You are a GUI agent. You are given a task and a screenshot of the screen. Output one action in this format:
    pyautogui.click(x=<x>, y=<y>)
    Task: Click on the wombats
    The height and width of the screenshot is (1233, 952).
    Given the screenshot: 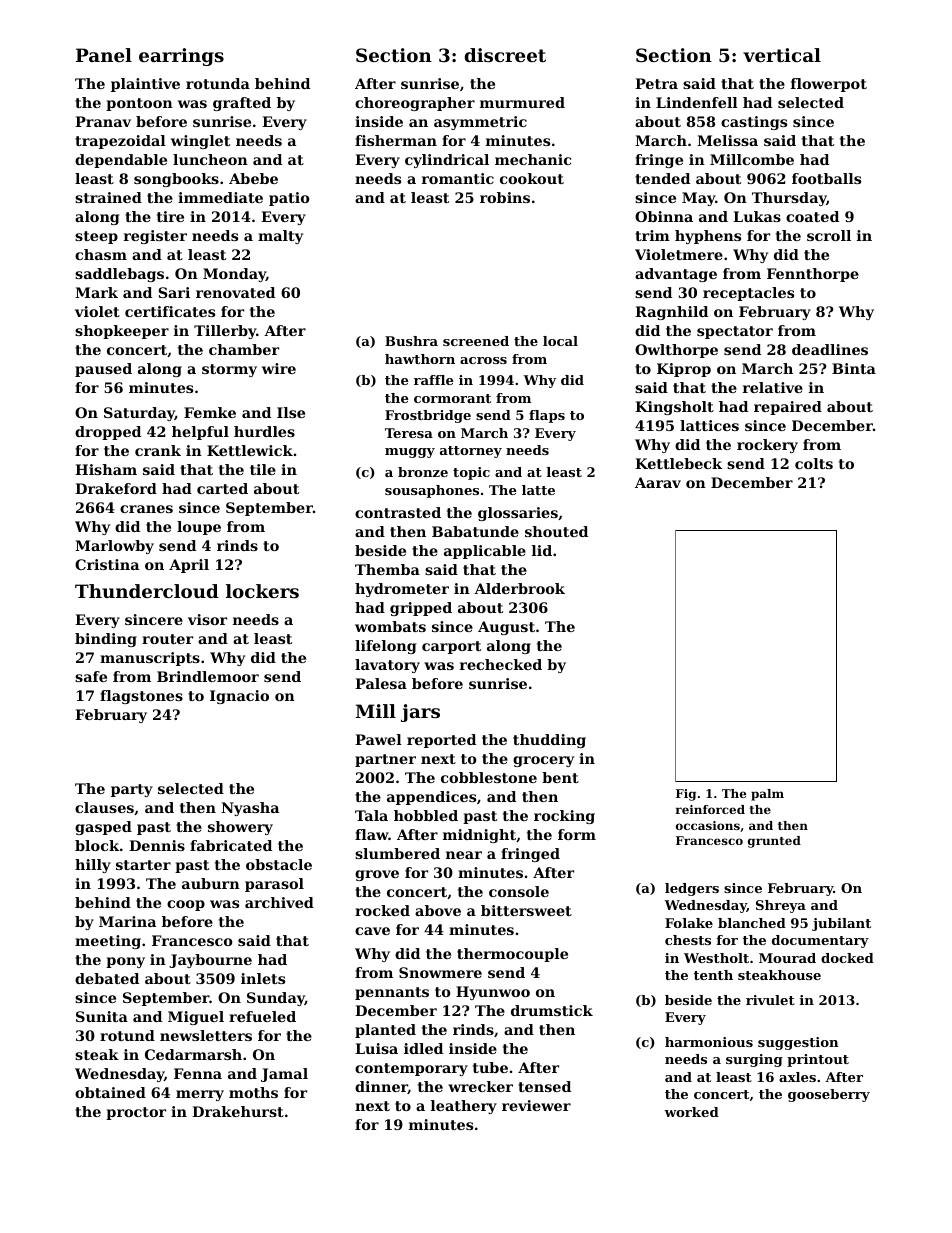 What is the action you would take?
    pyautogui.click(x=390, y=626)
